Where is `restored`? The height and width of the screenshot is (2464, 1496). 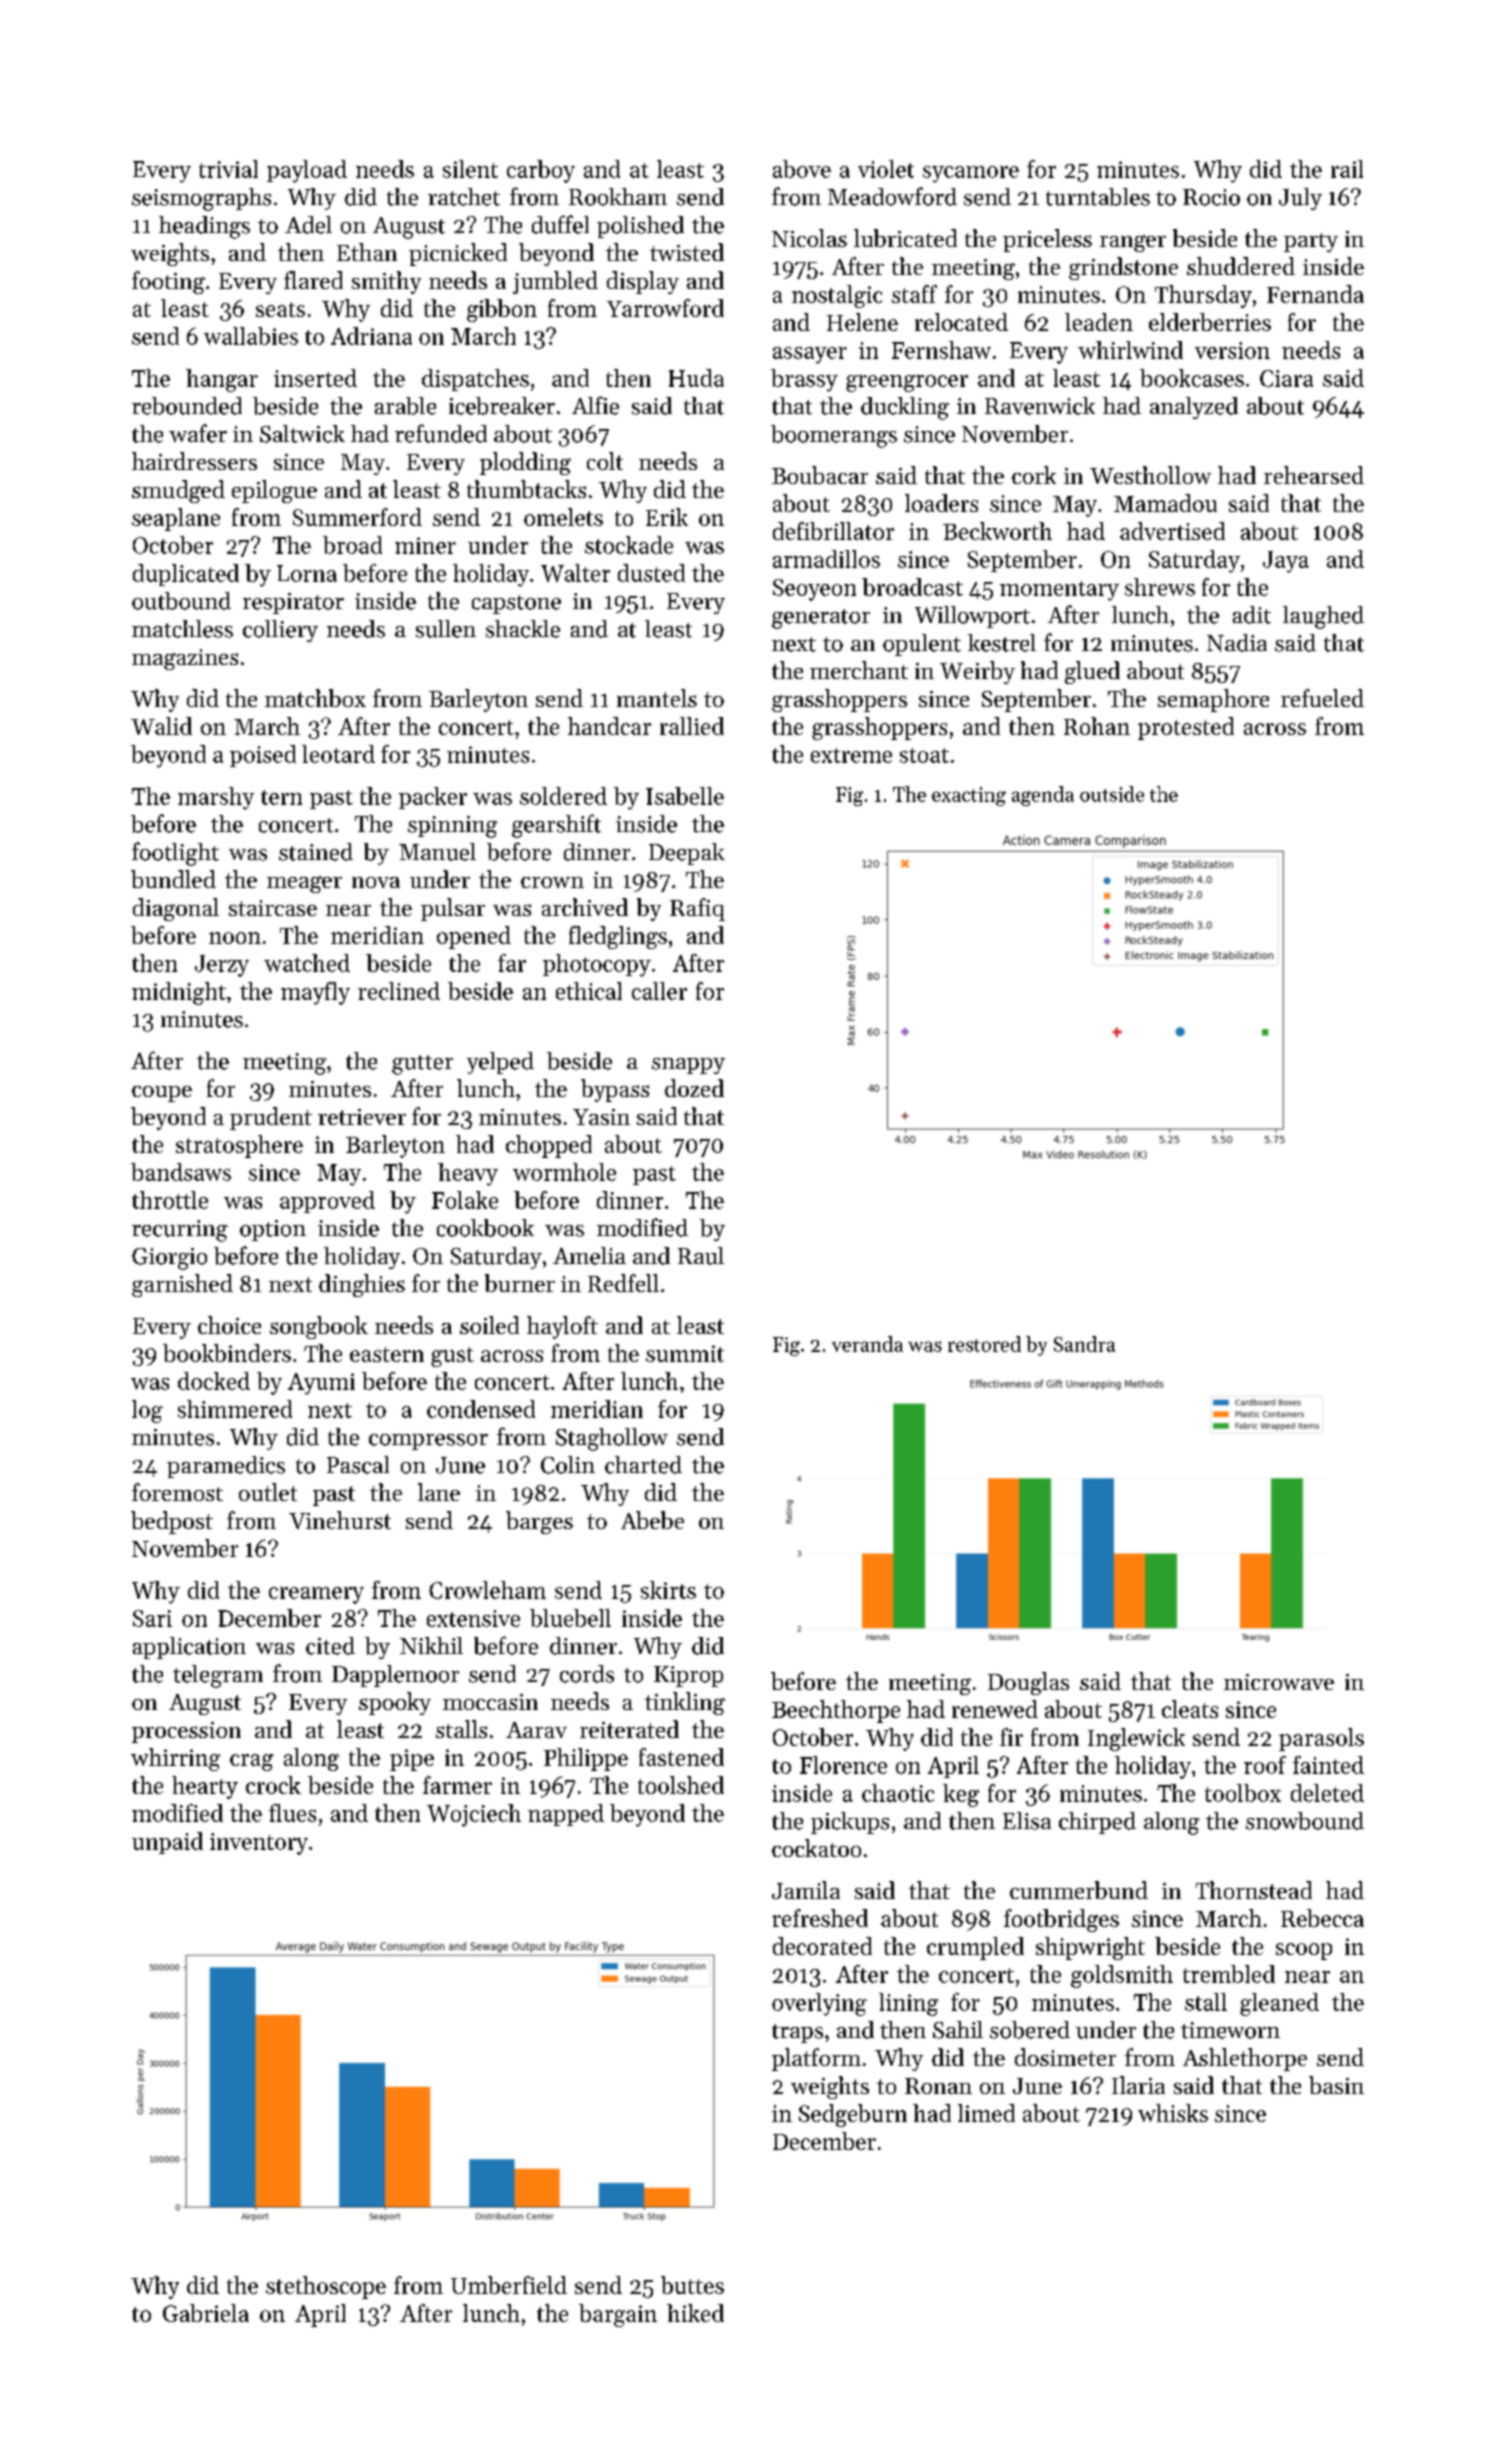 restored is located at coordinates (984, 1344).
